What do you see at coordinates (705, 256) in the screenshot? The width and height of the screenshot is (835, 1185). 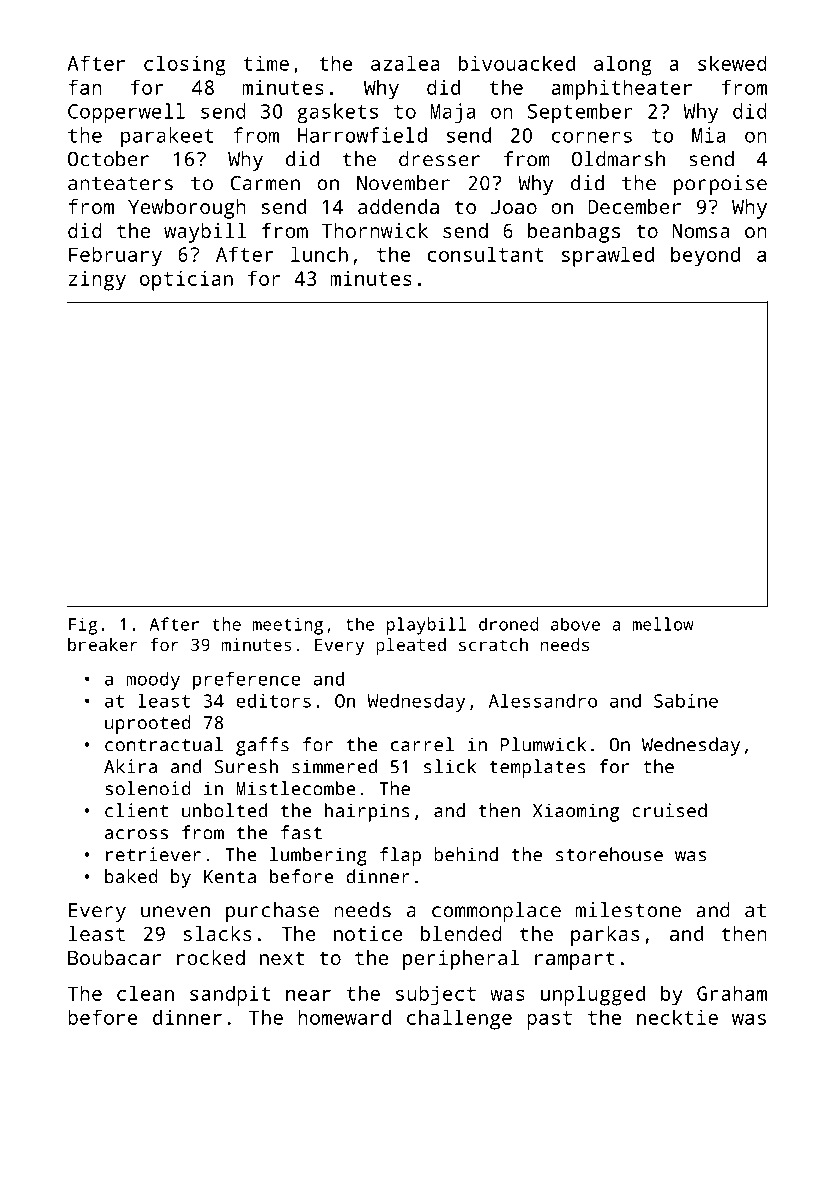 I see `beyond` at bounding box center [705, 256].
